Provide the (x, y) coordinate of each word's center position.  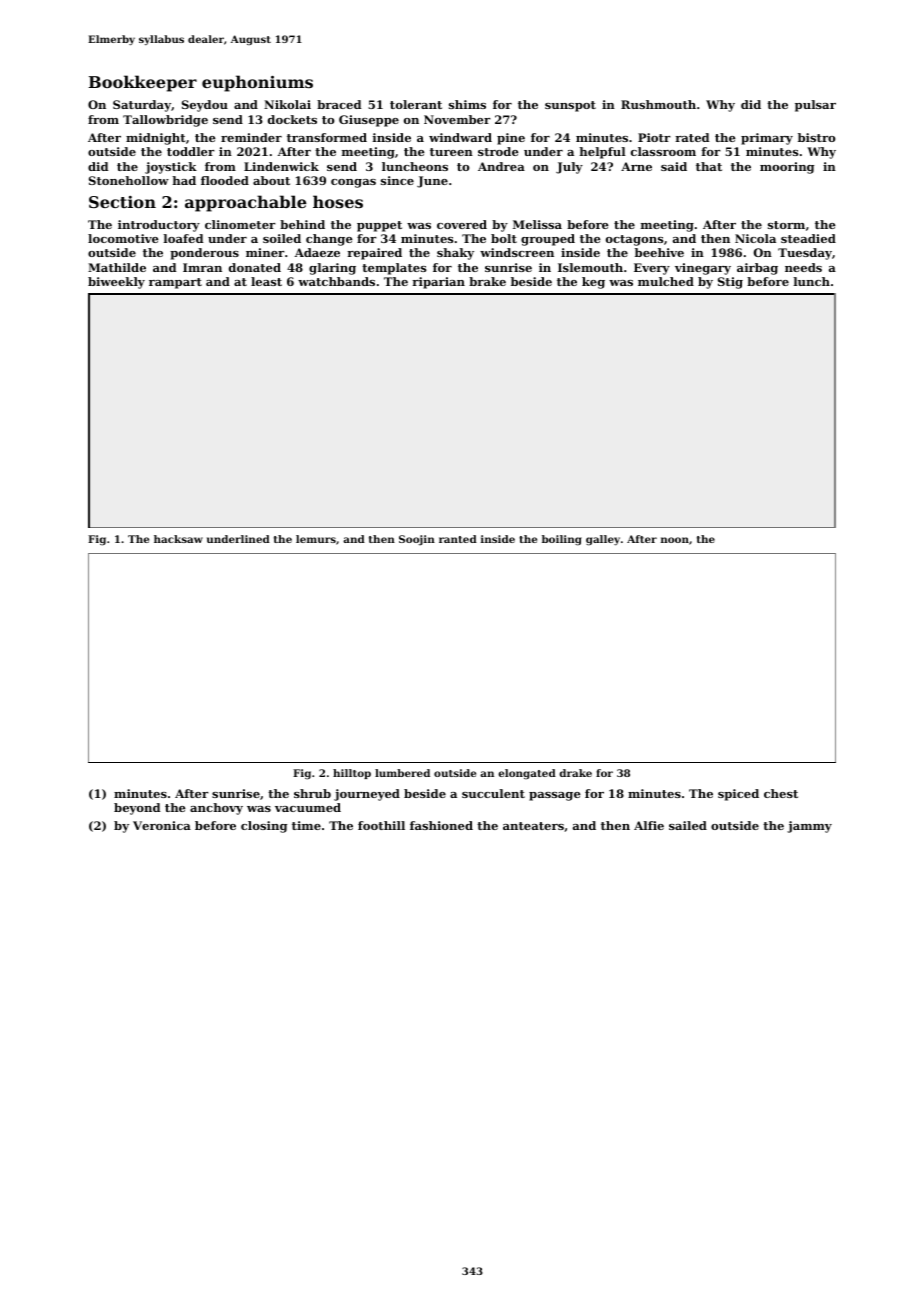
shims (467, 104)
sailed (688, 825)
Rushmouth (658, 104)
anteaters (533, 826)
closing (264, 827)
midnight (156, 139)
